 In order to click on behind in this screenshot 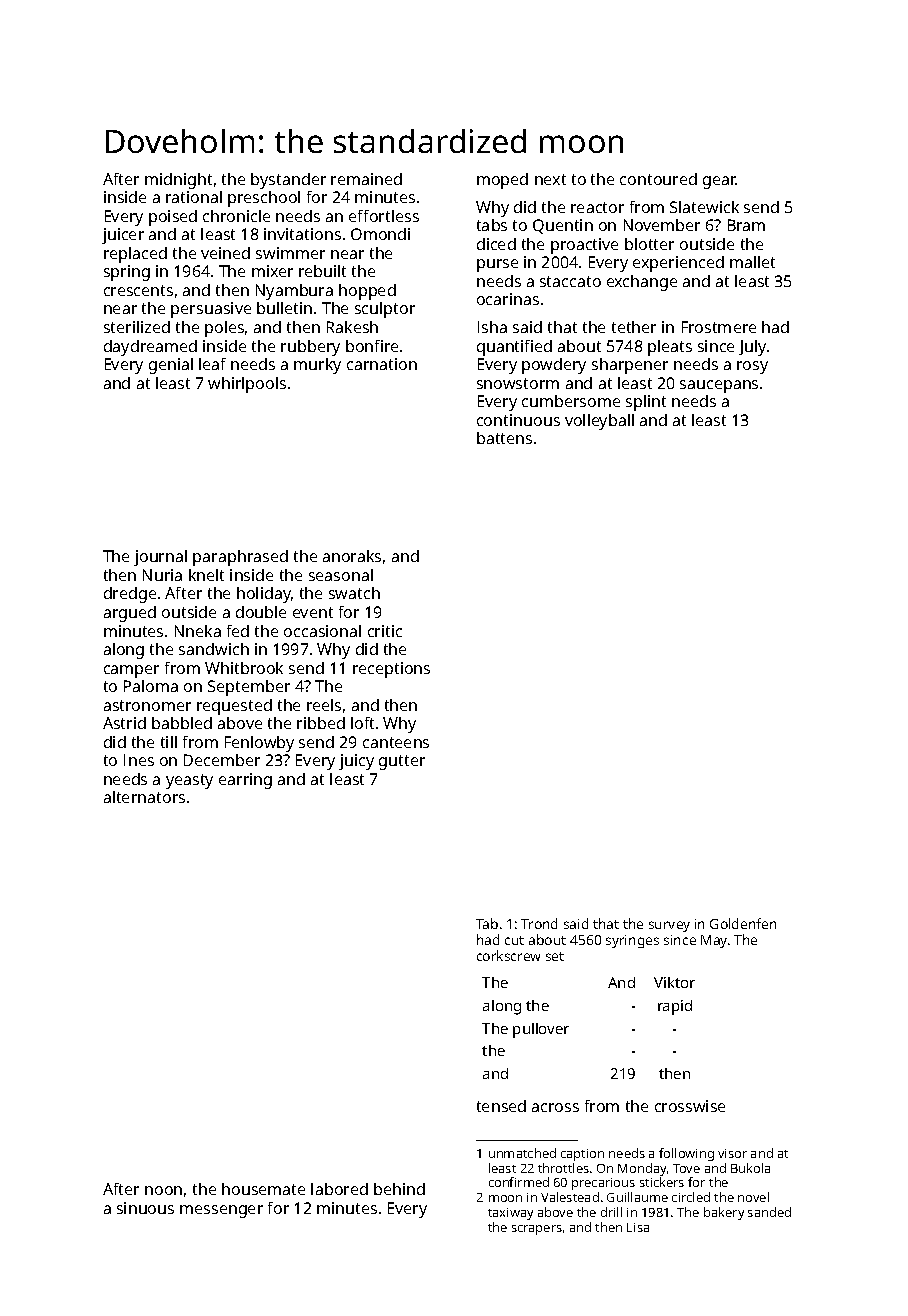, I will do `click(399, 1189)`.
